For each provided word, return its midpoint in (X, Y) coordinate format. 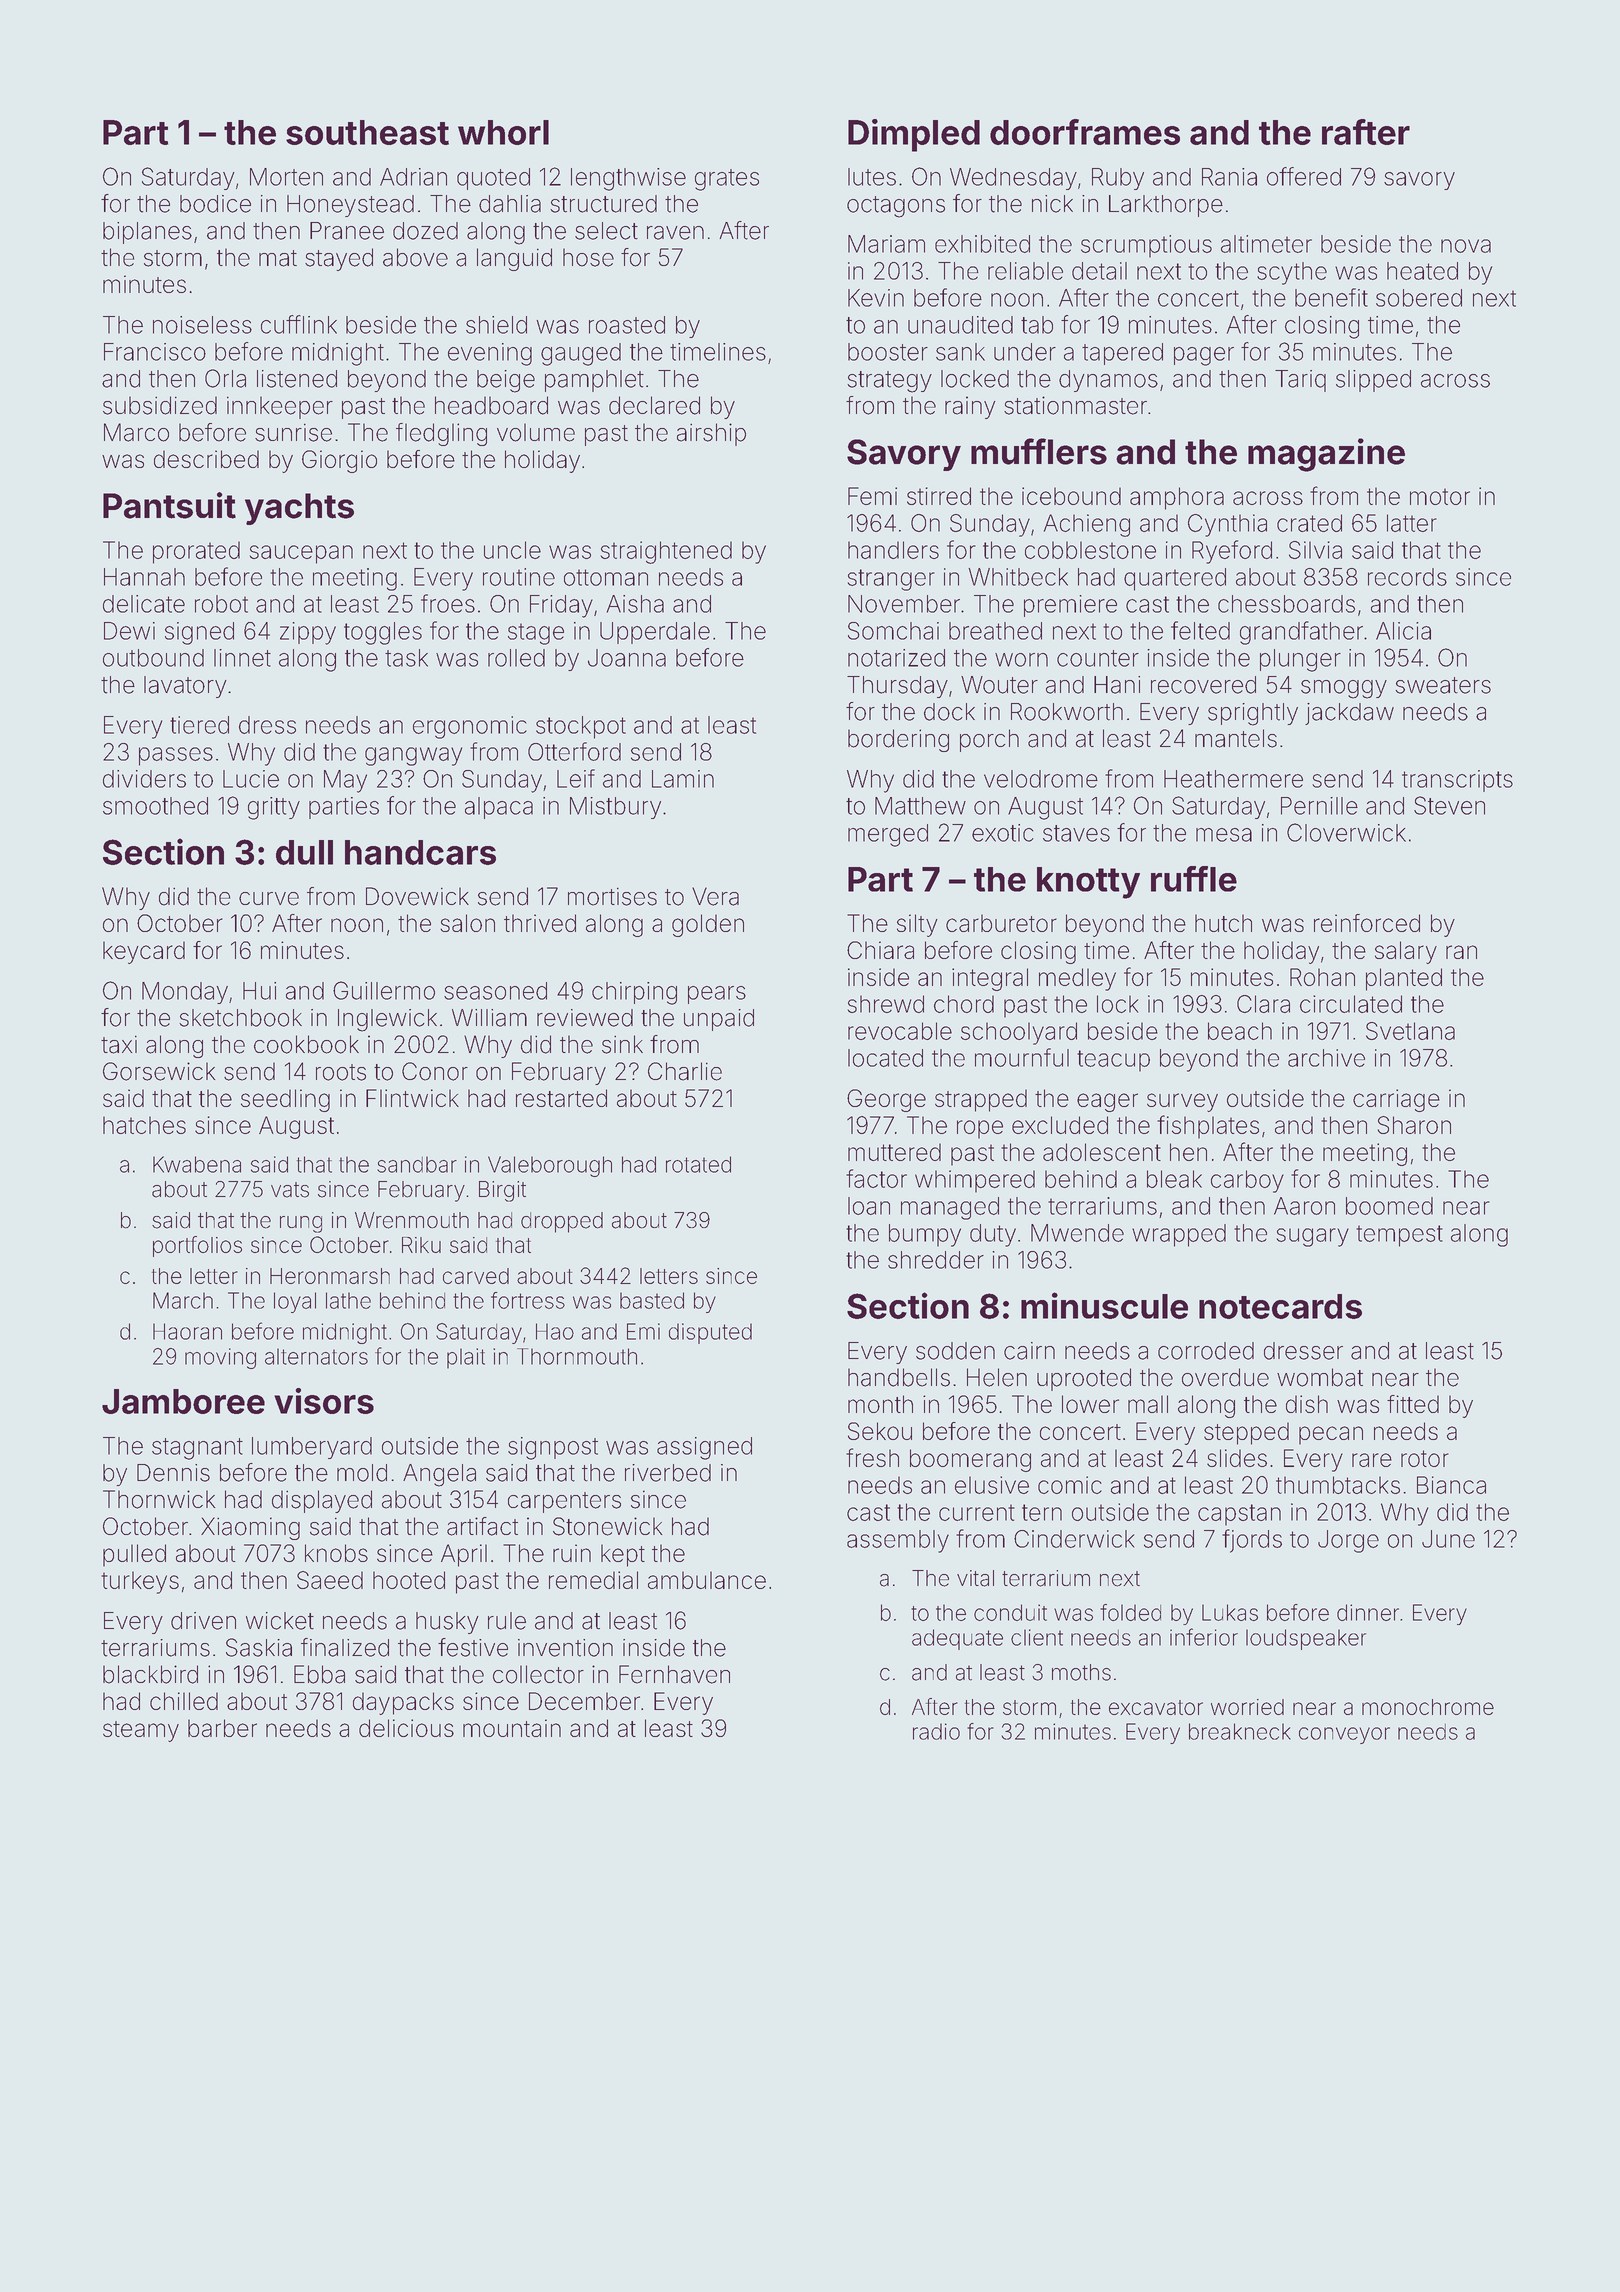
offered (1304, 176)
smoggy (1344, 689)
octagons (896, 207)
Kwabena (197, 1164)
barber (222, 1728)
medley (1077, 979)
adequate (957, 1639)
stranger (891, 580)
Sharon (1414, 1125)
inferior (1204, 1637)
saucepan (301, 554)
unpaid (719, 1020)
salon (467, 923)
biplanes (147, 233)
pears (717, 995)
